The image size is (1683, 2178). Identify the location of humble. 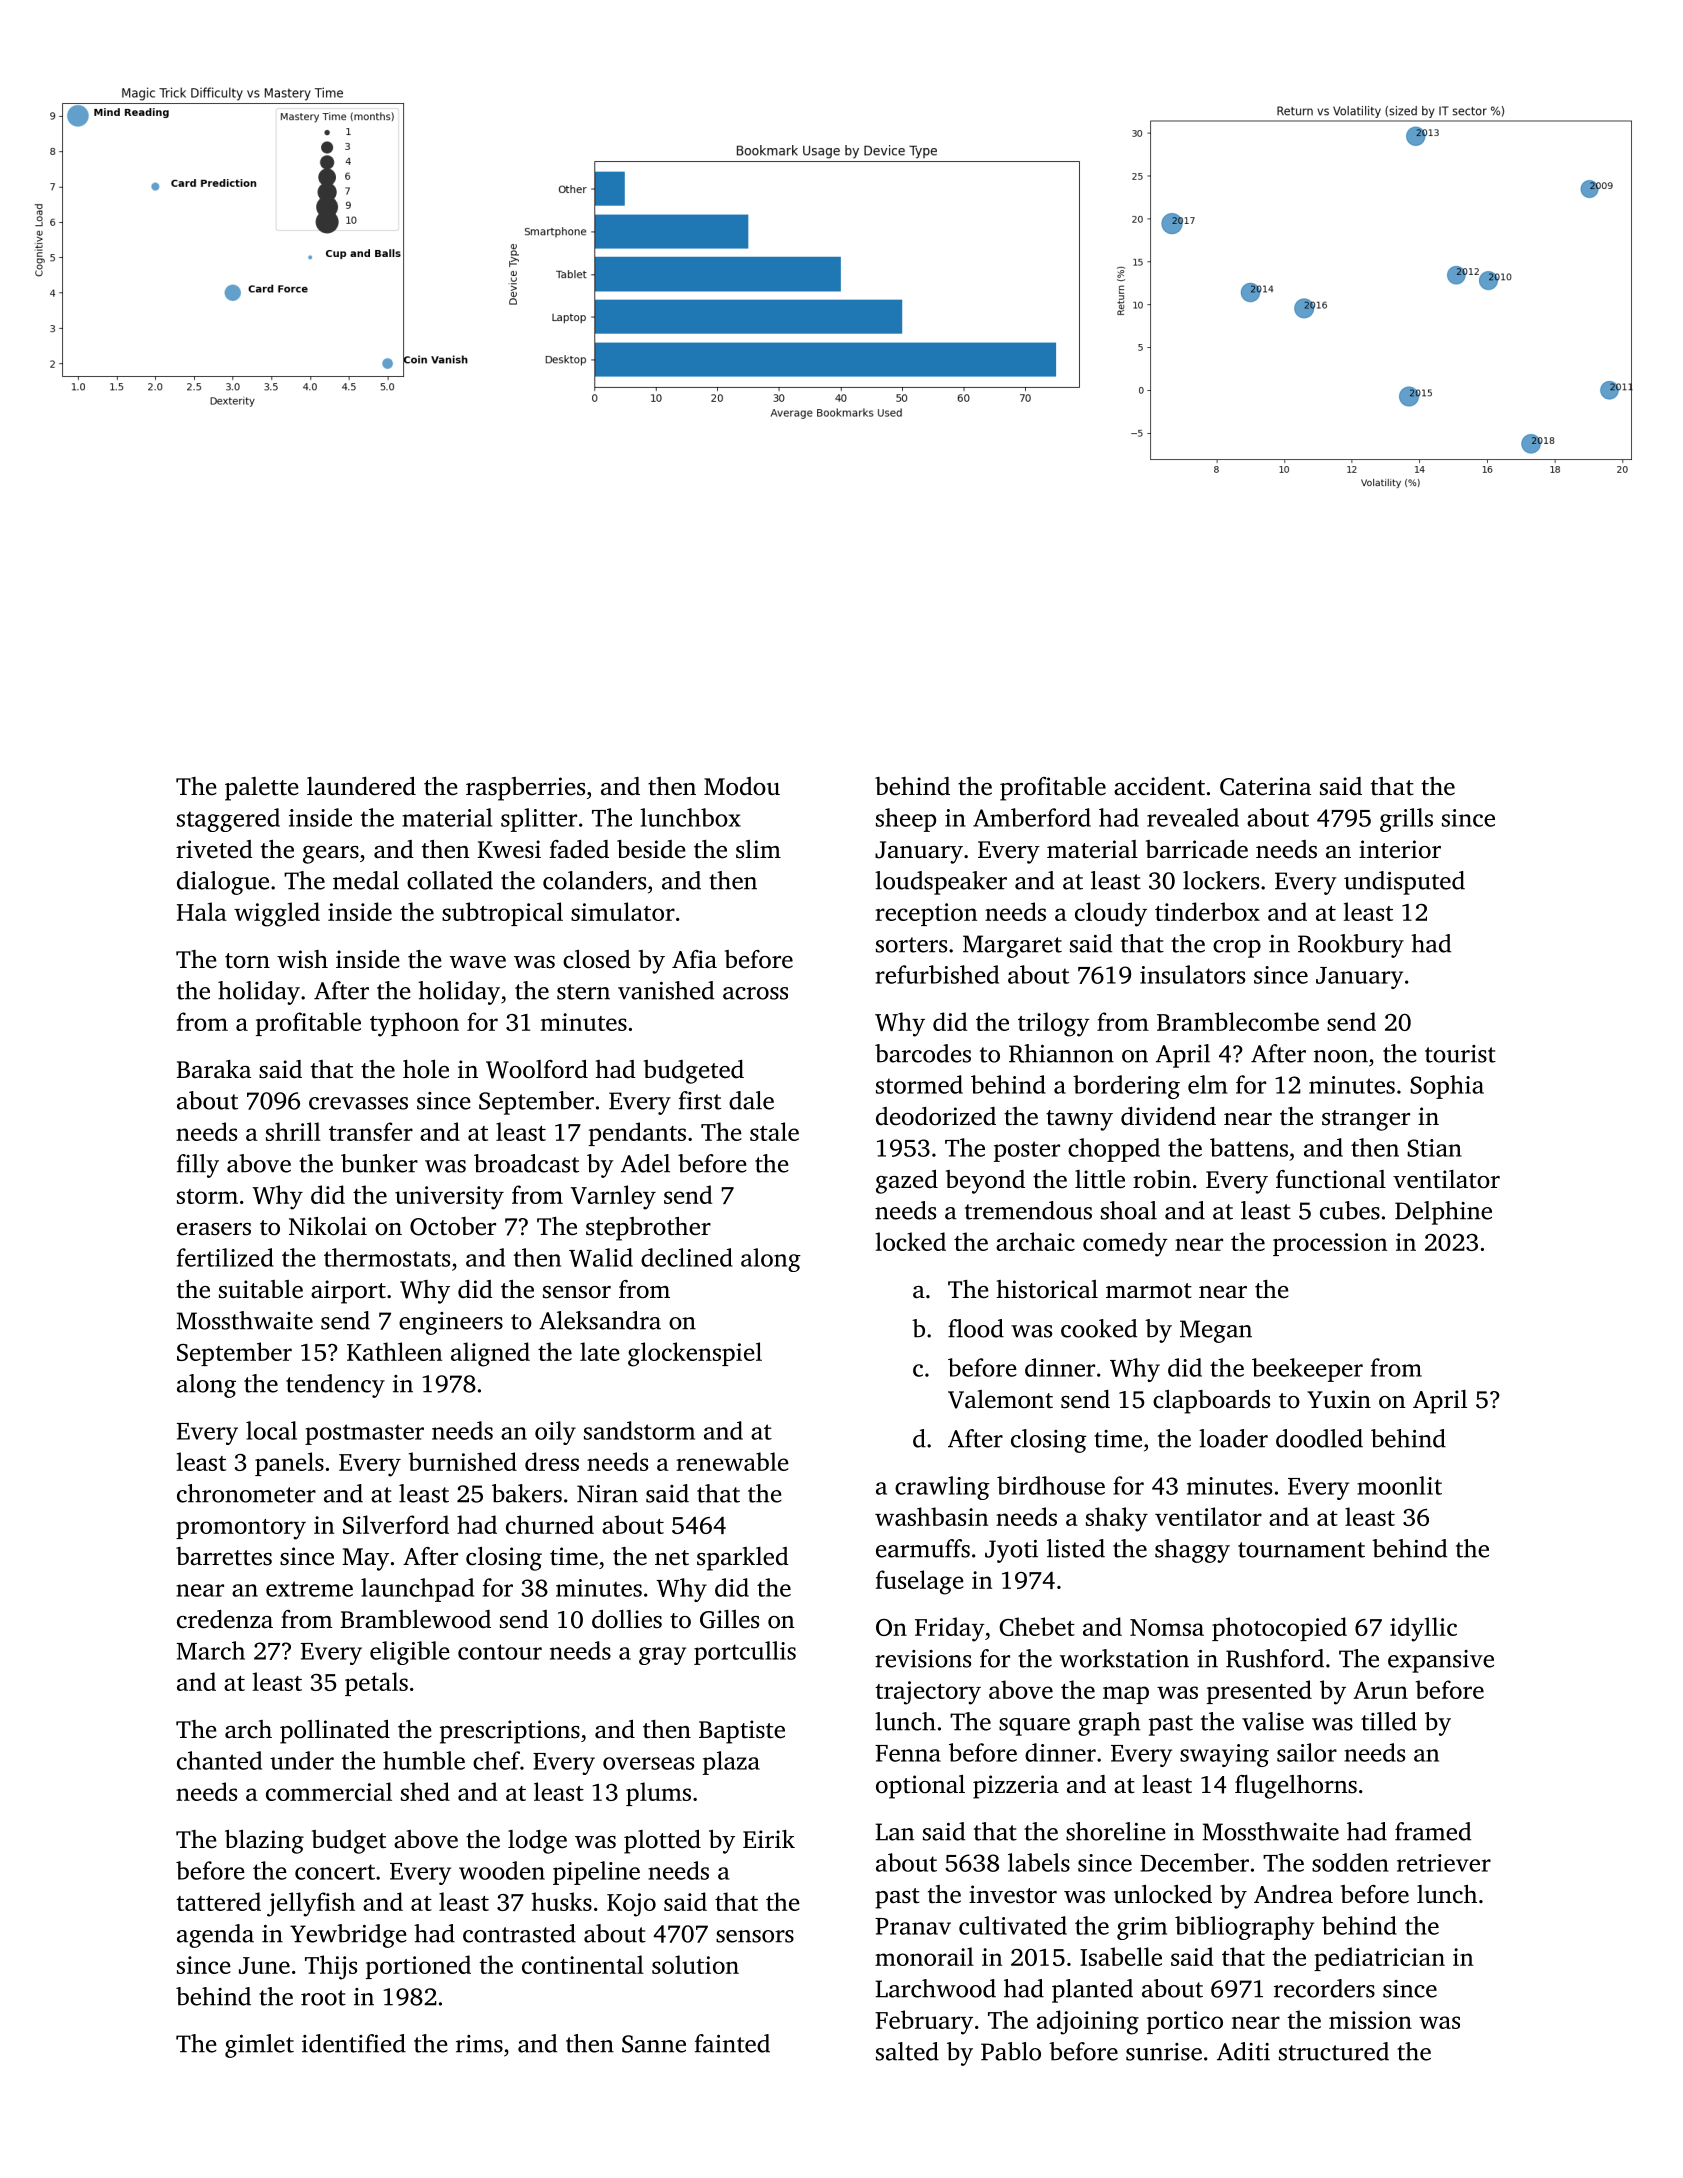
(424, 1760).
